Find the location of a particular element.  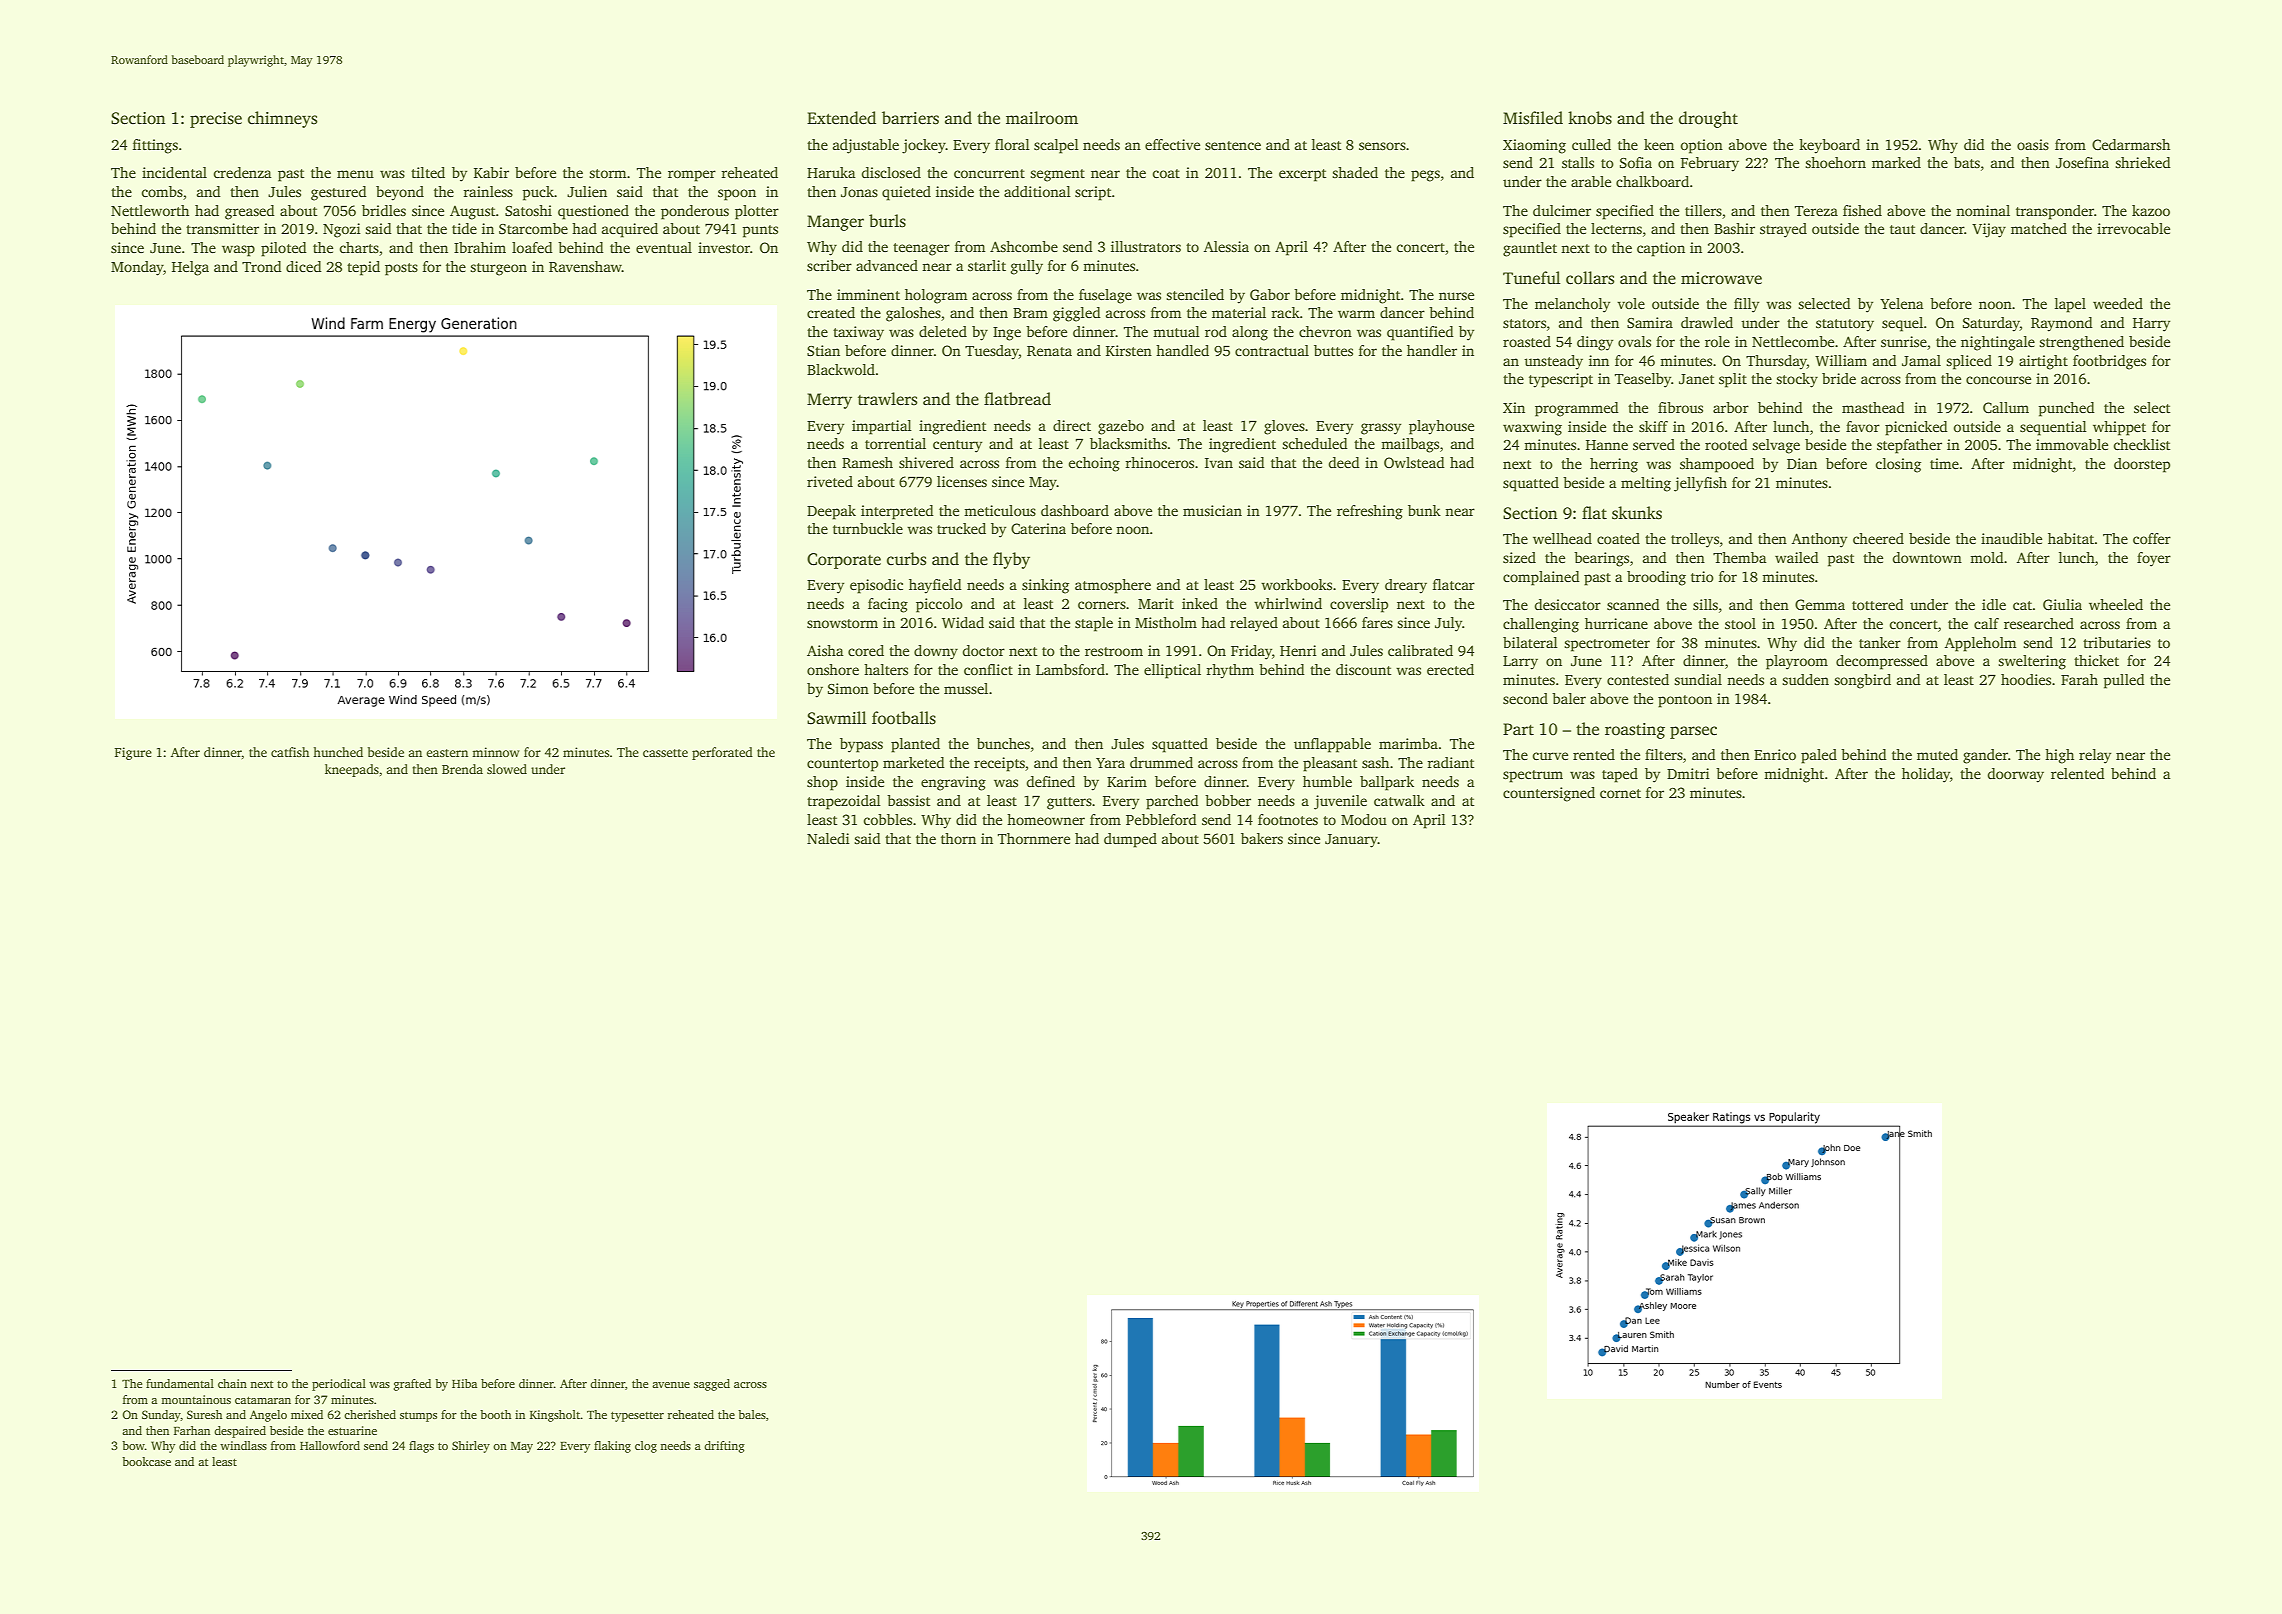

refreshing is located at coordinates (1370, 512).
